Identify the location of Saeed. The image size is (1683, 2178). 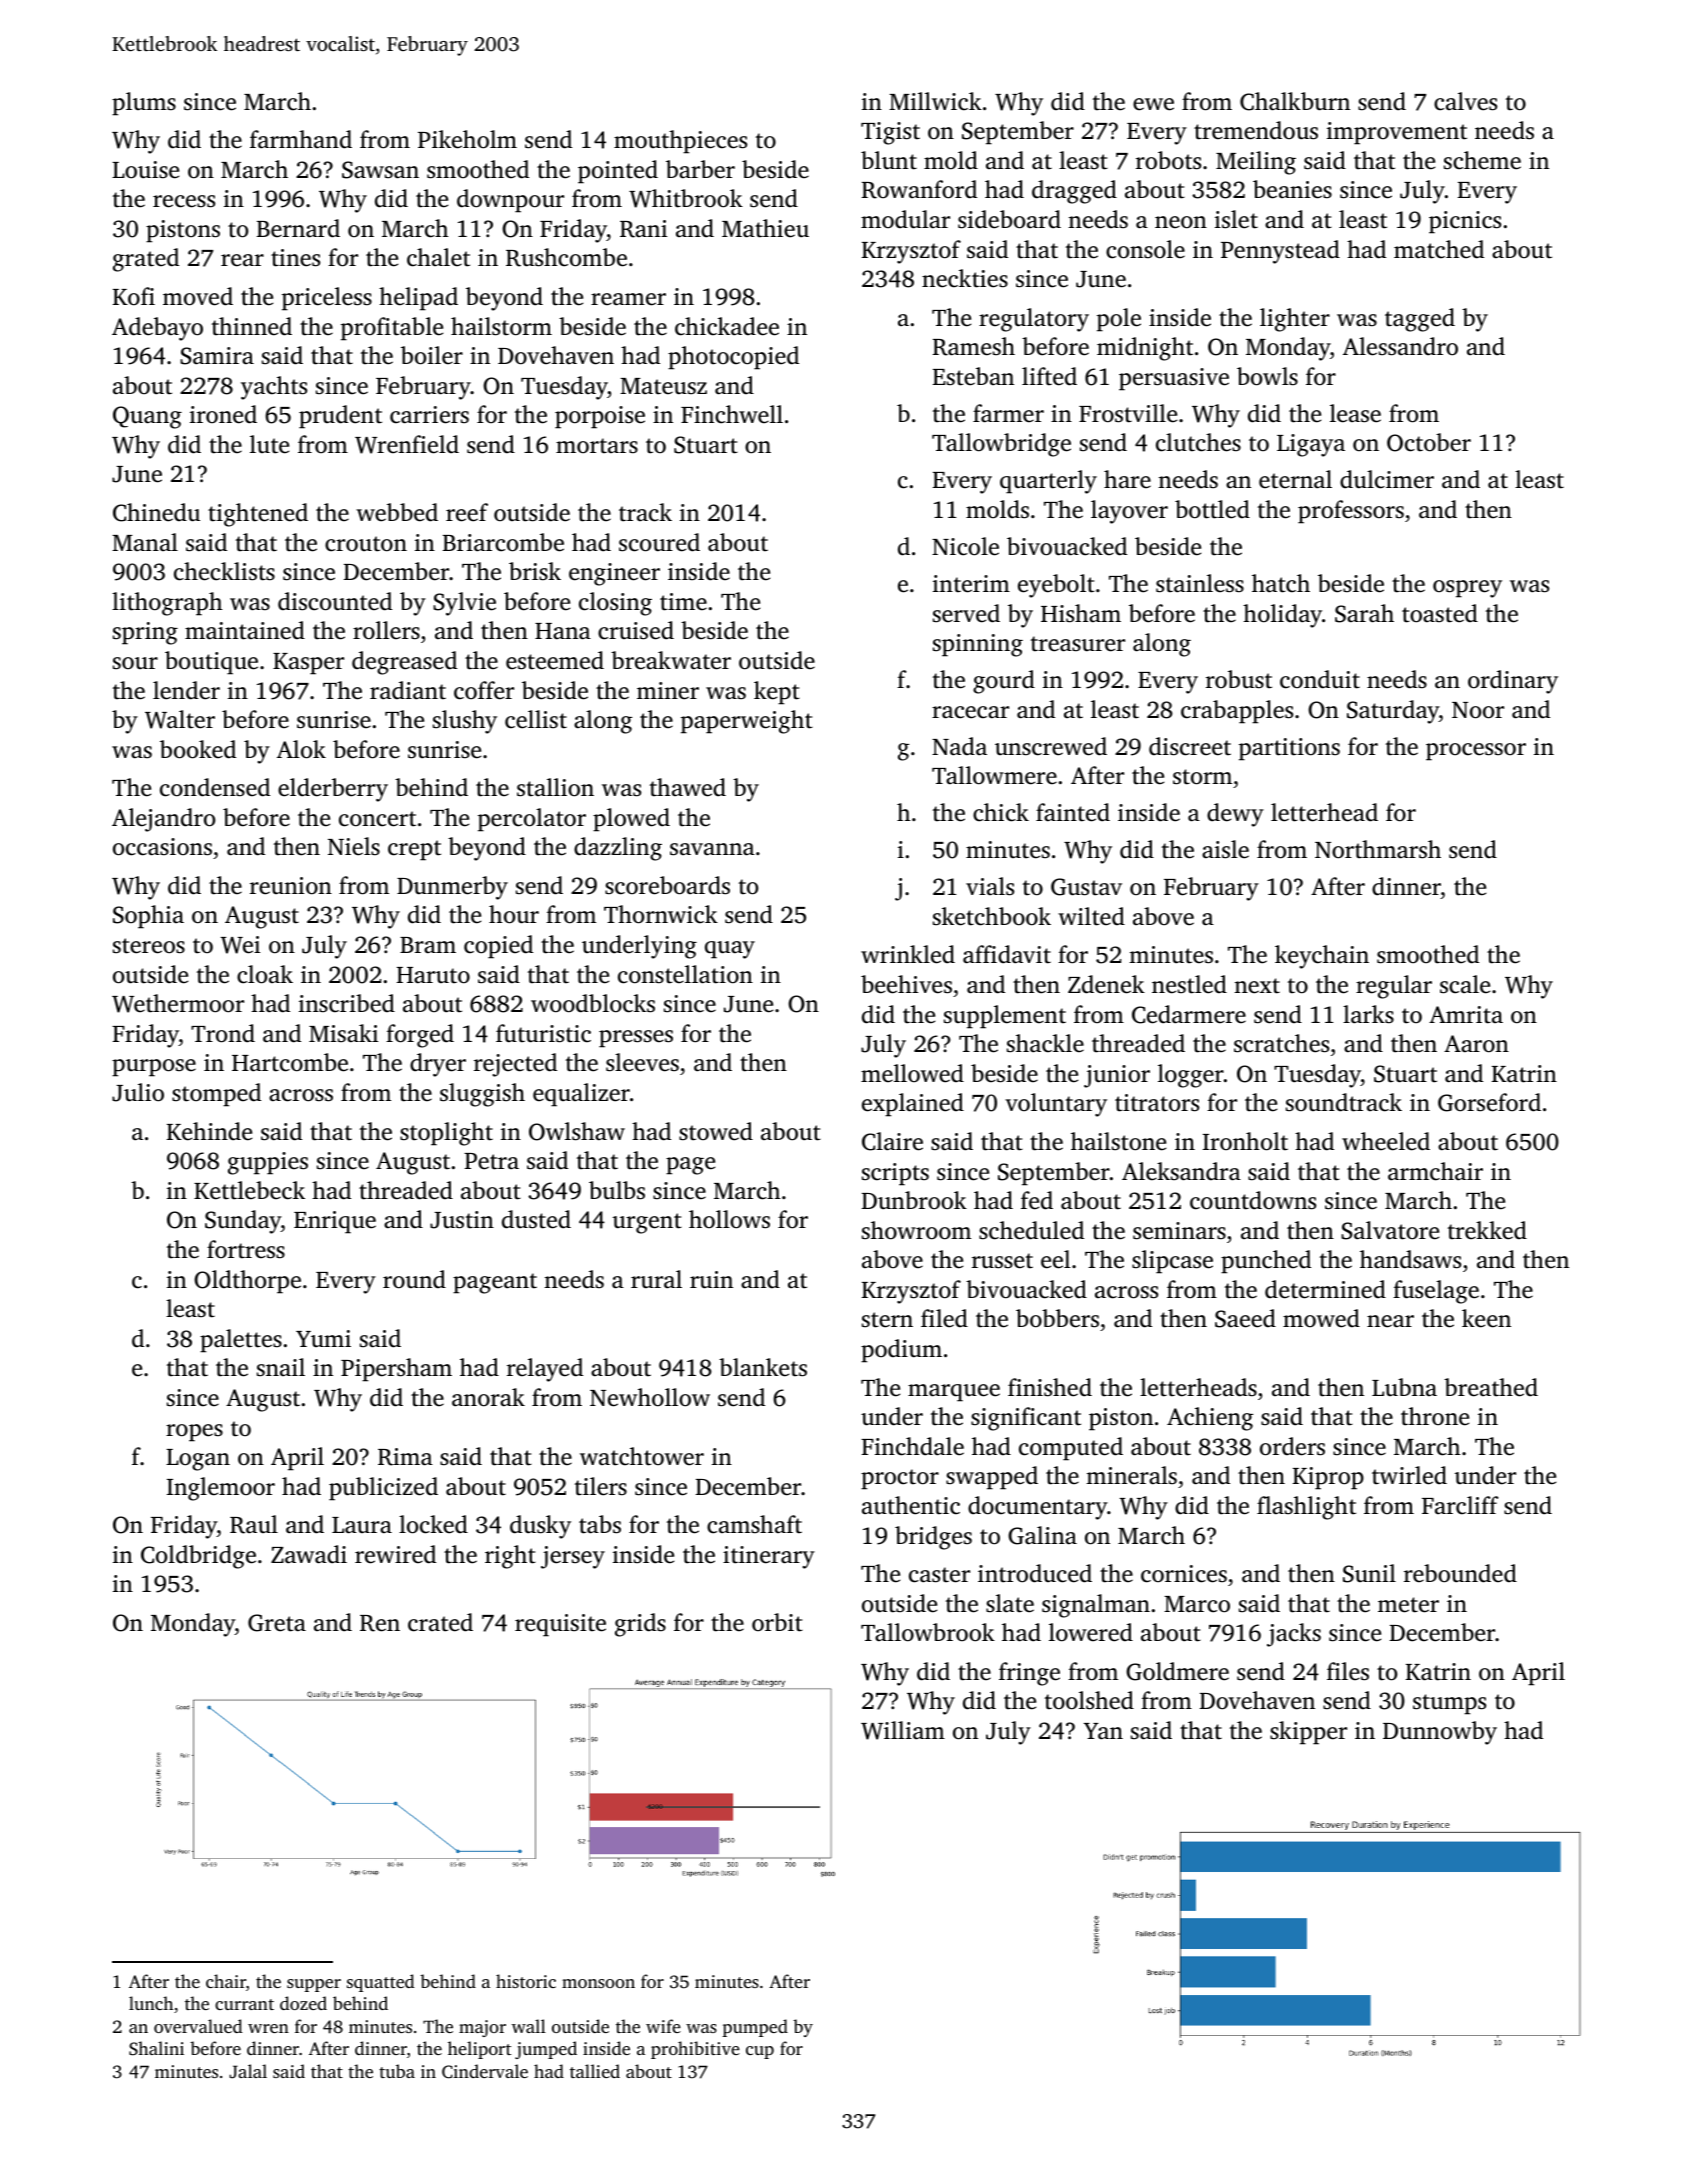
(1245, 1318).
